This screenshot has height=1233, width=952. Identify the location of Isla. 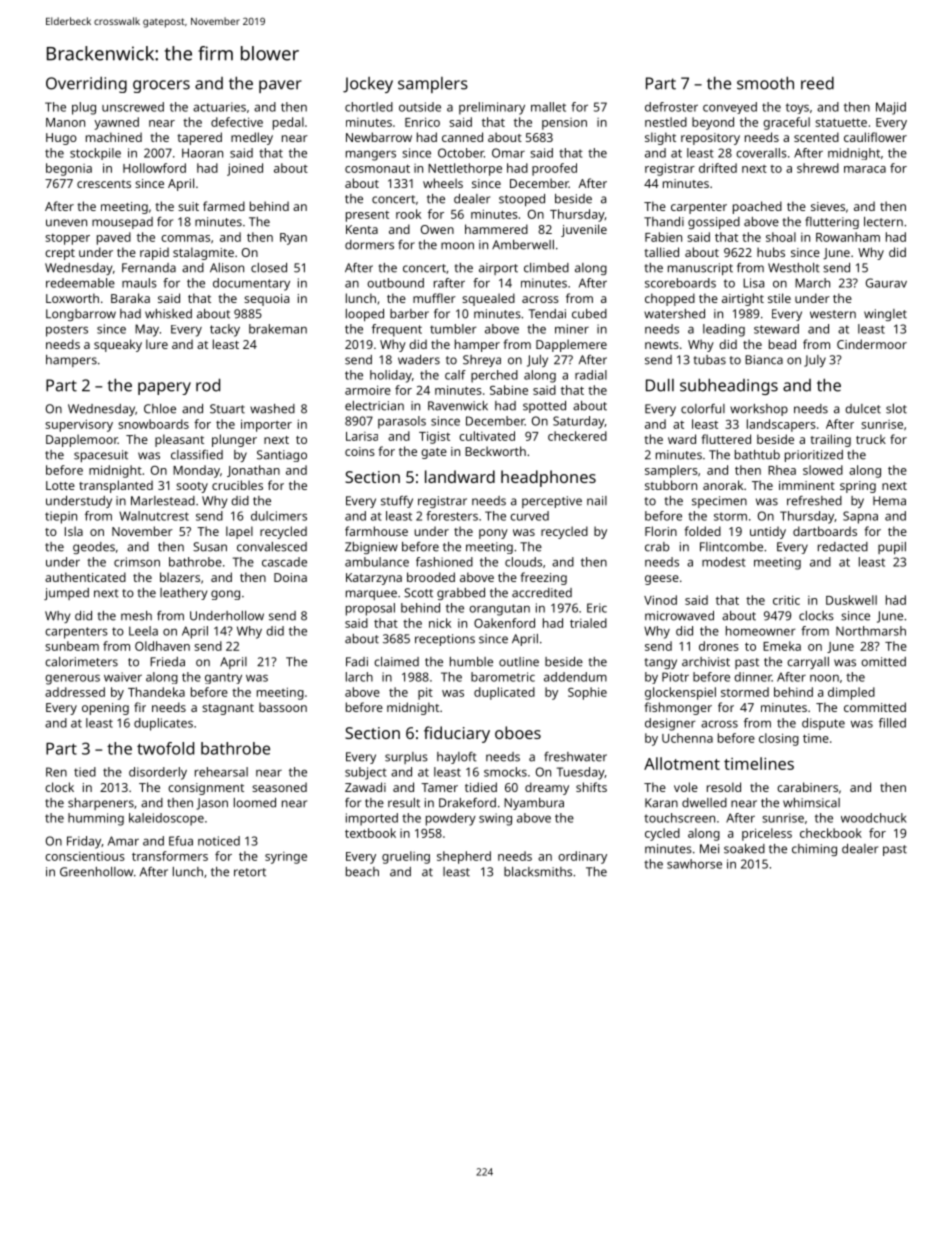
(74, 531).
